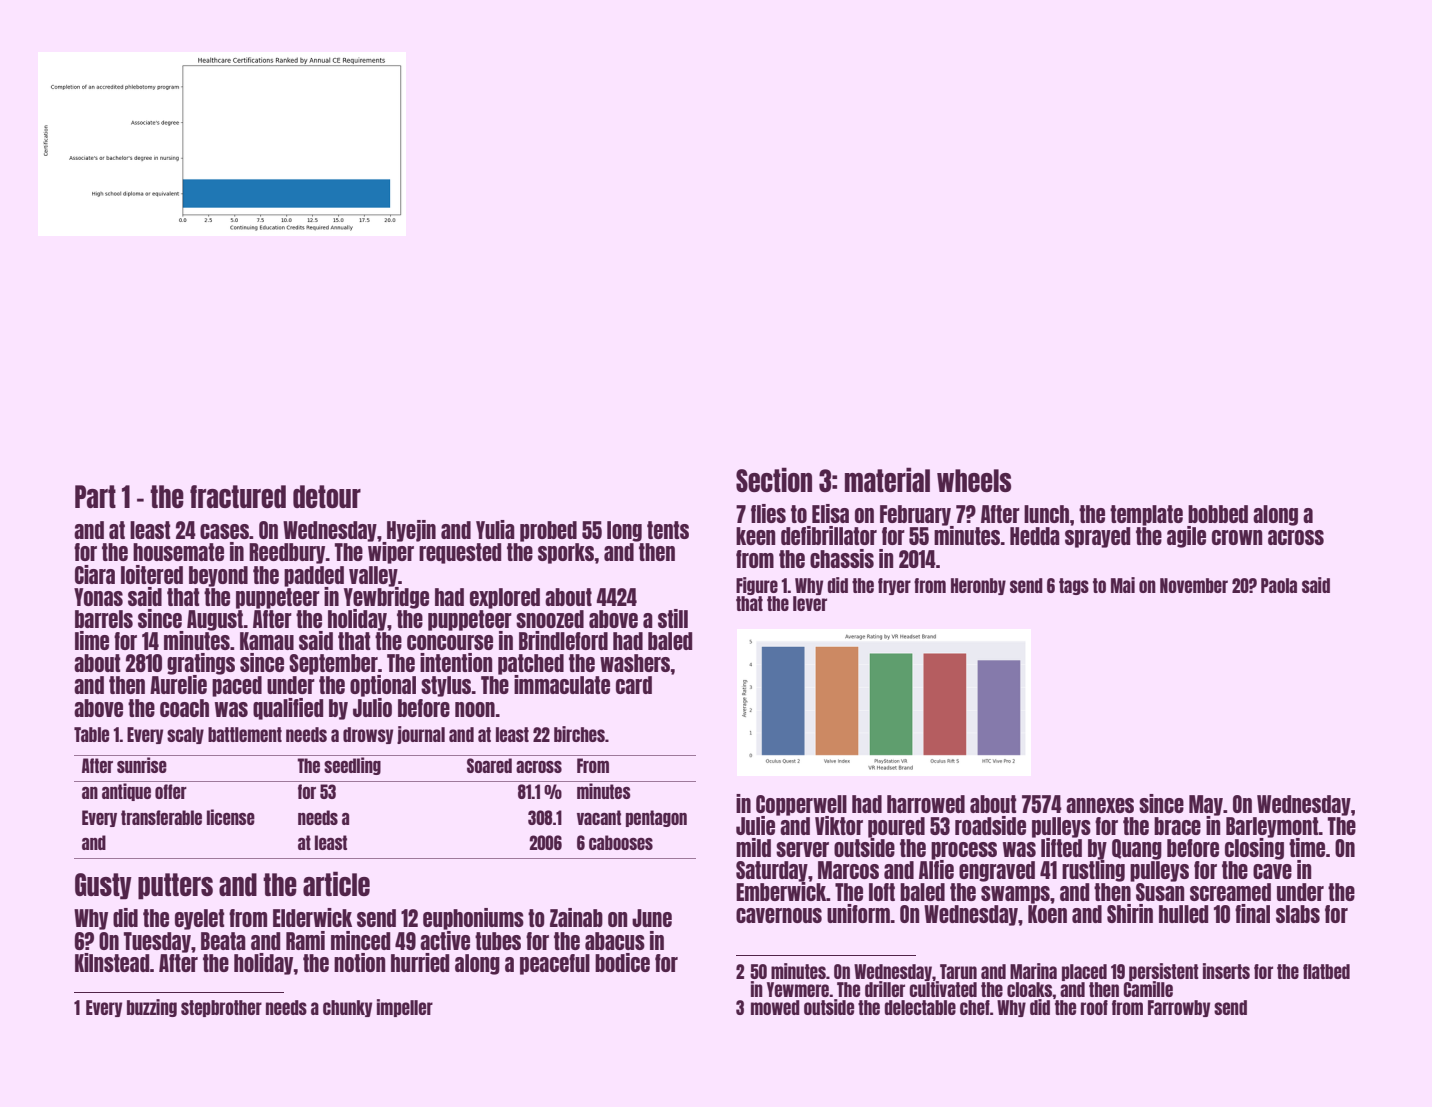 The height and width of the document is (1107, 1432). Describe the element at coordinates (1137, 849) in the document. I see `Quang` at that location.
